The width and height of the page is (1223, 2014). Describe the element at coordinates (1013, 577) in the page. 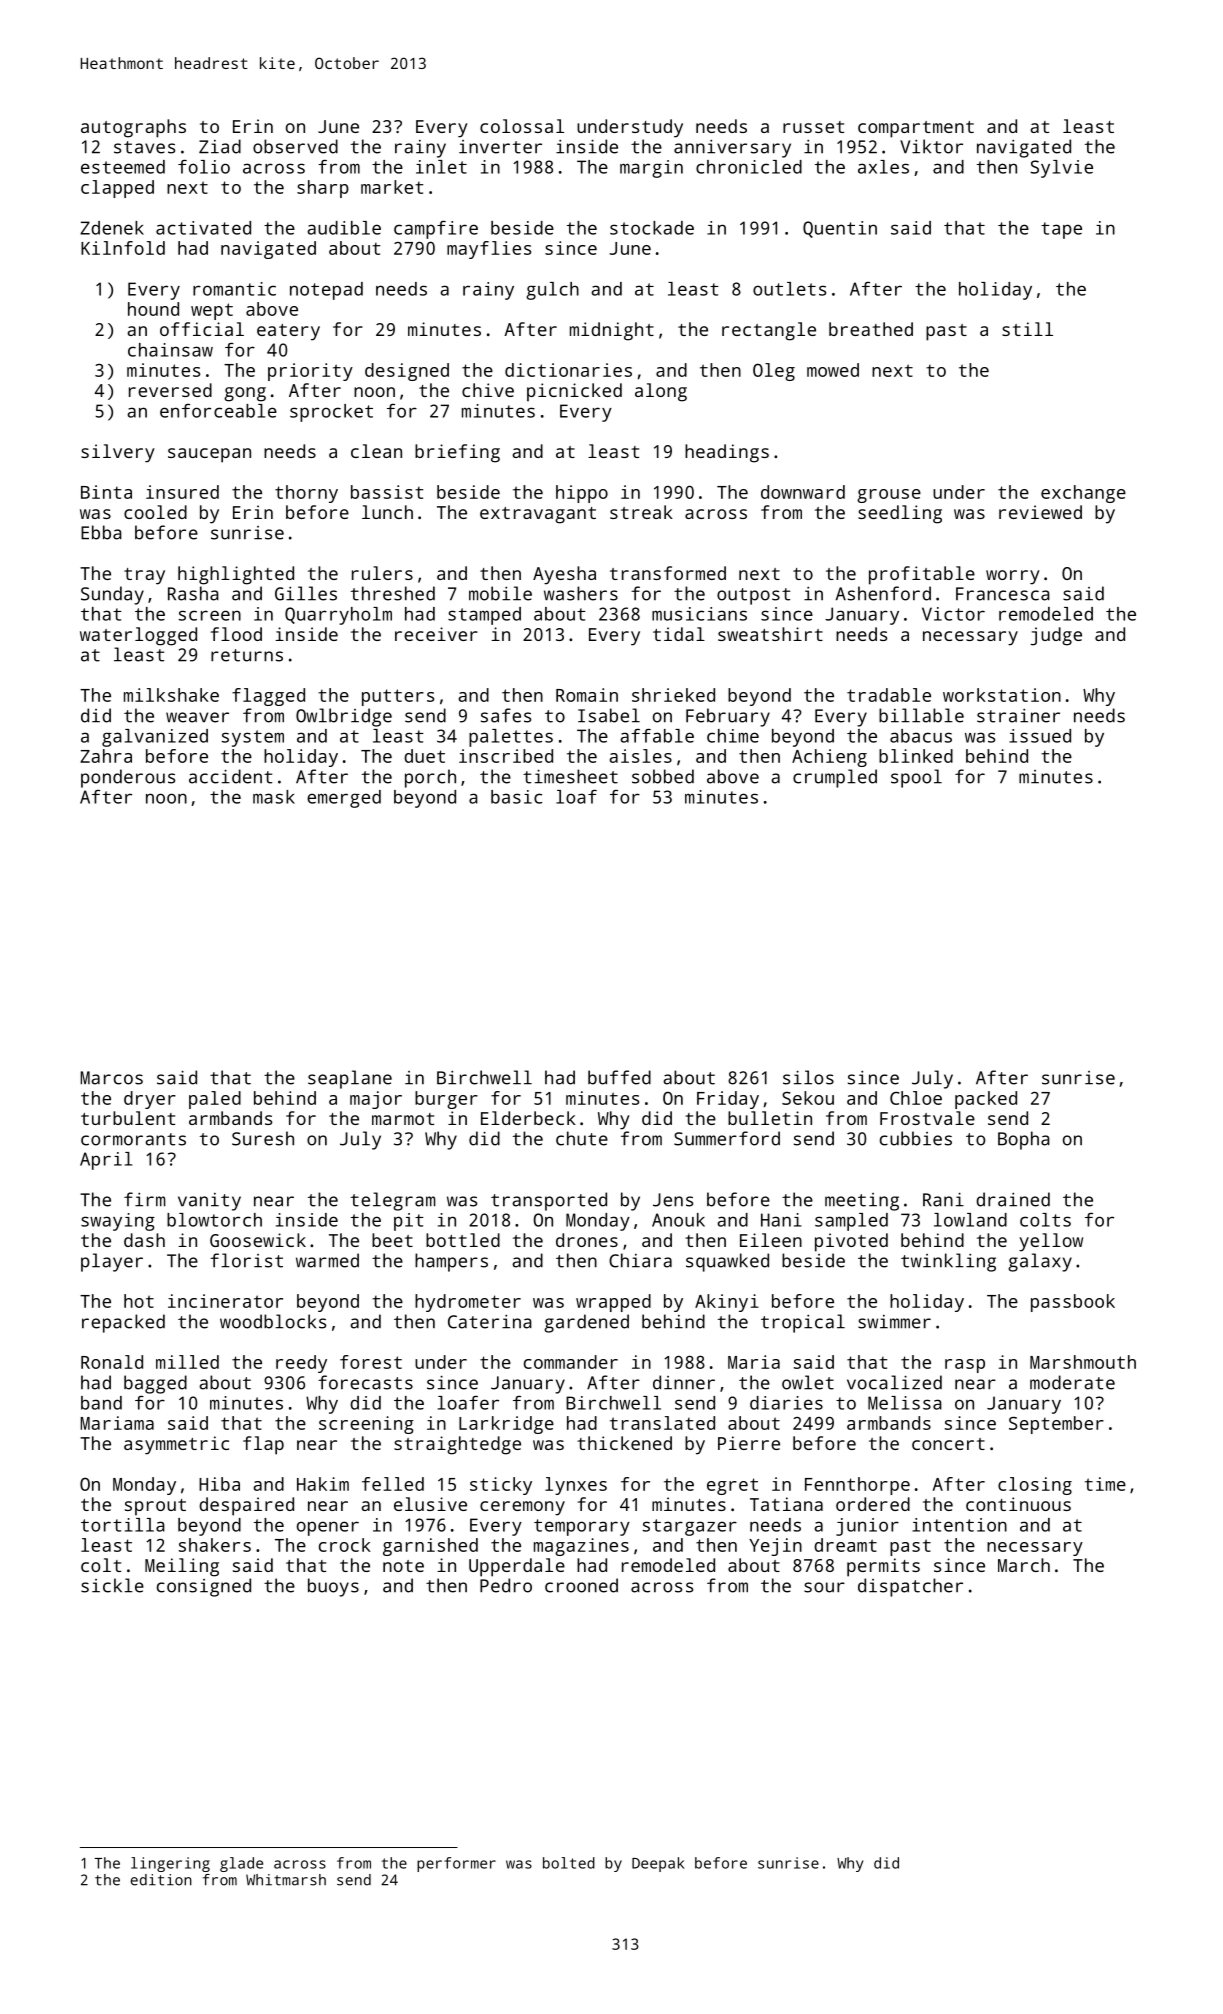

I see `worry` at that location.
